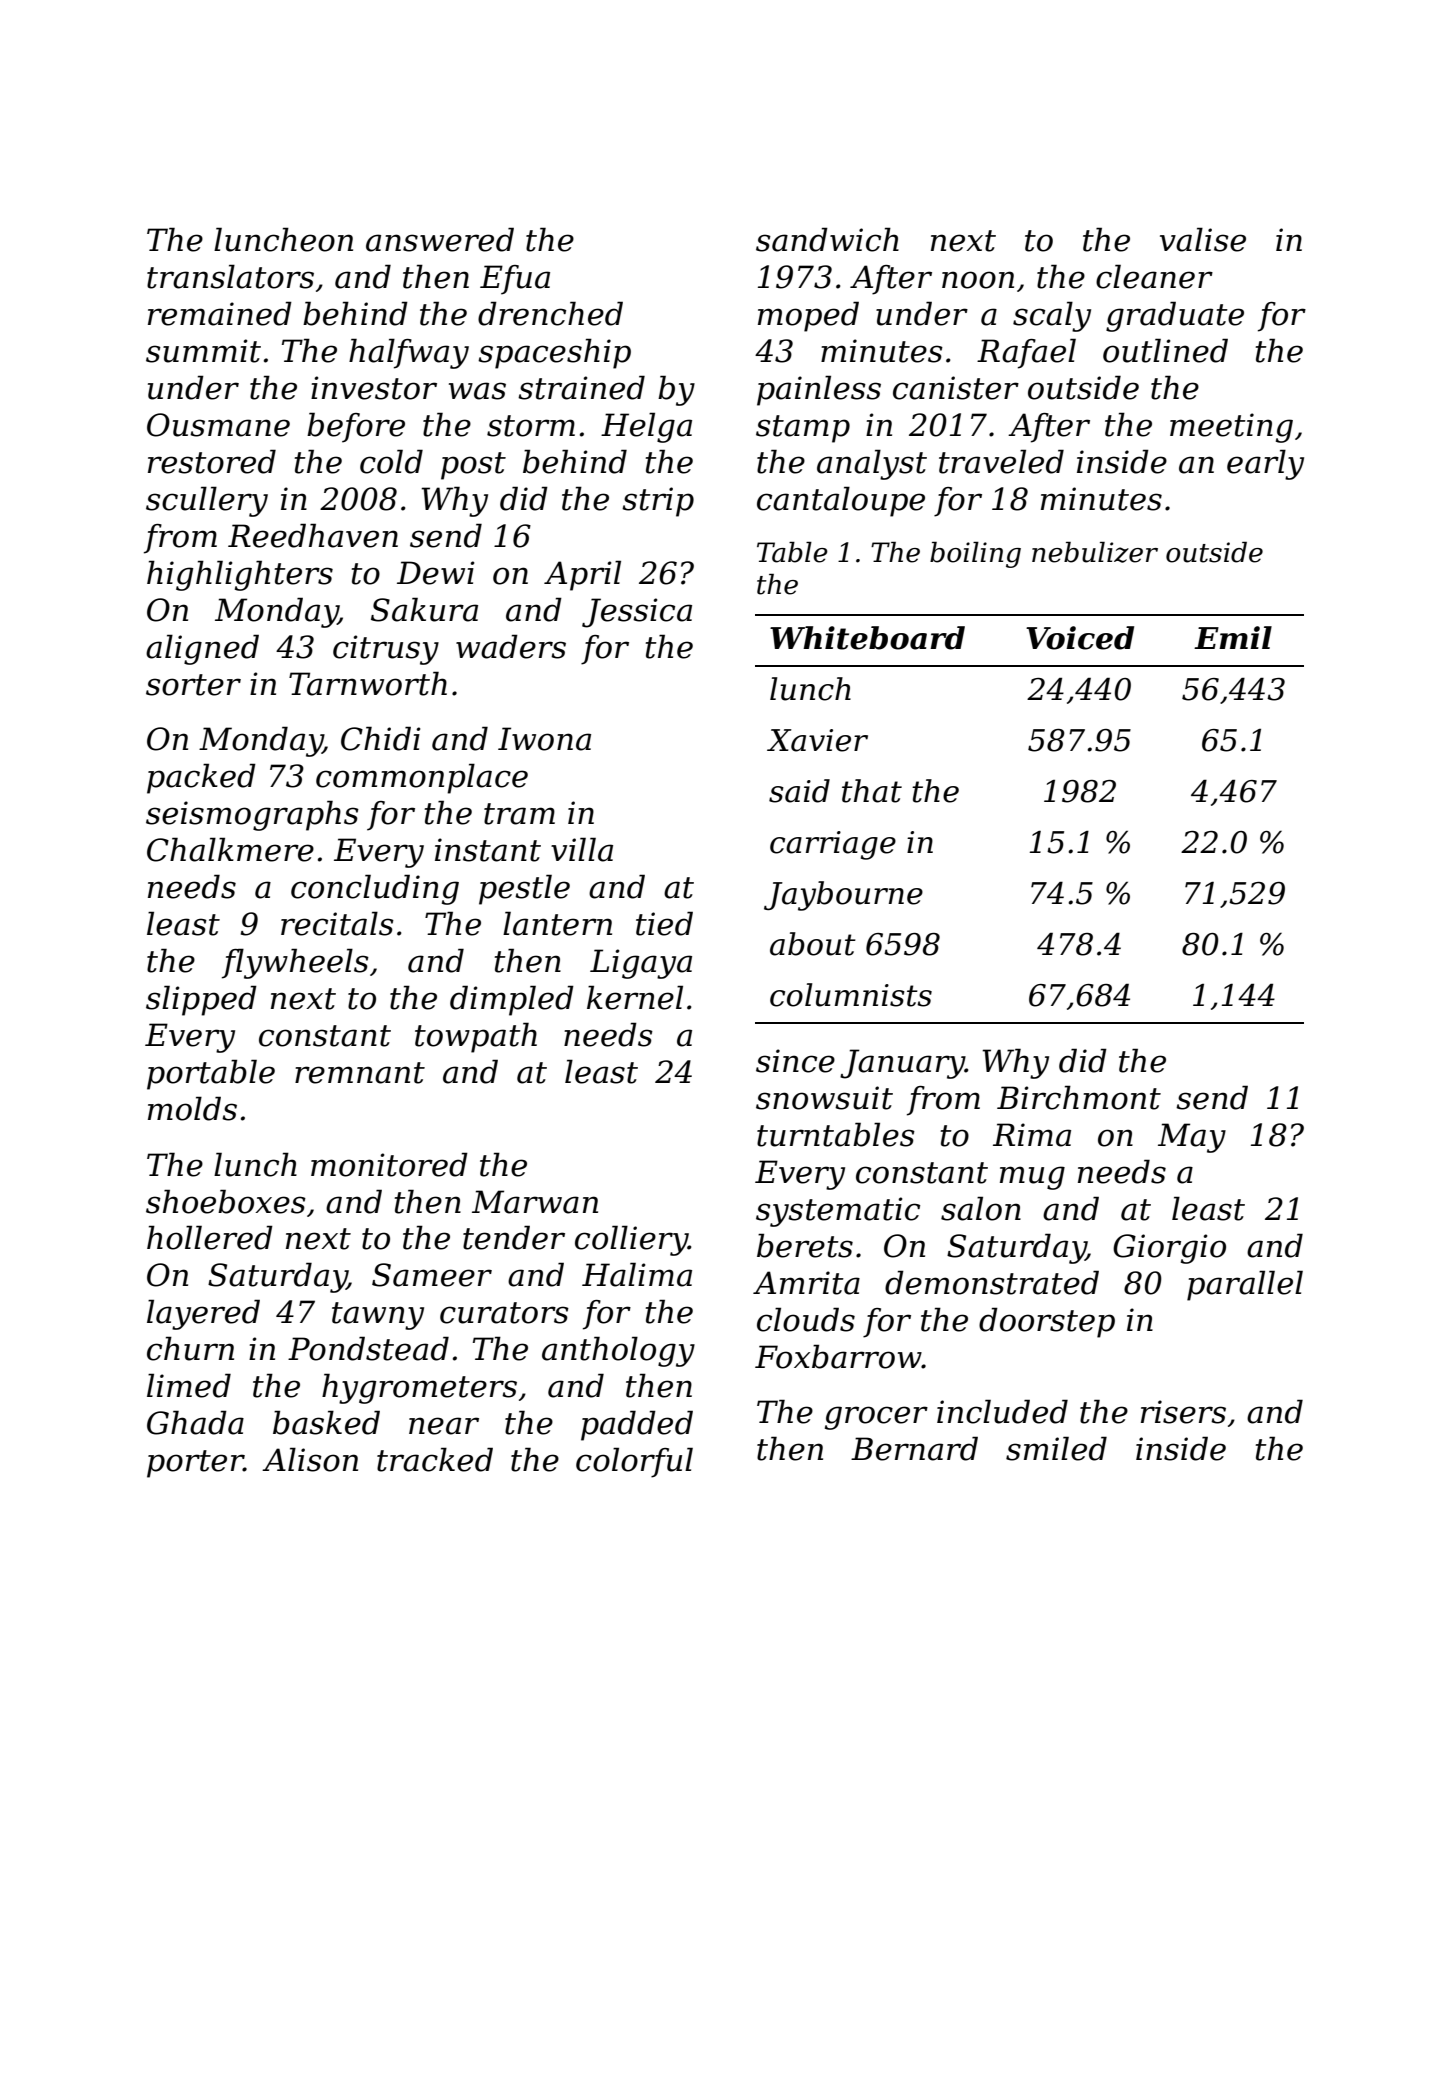 This document has height=2100, width=1450. I want to click on Efua, so click(515, 280).
